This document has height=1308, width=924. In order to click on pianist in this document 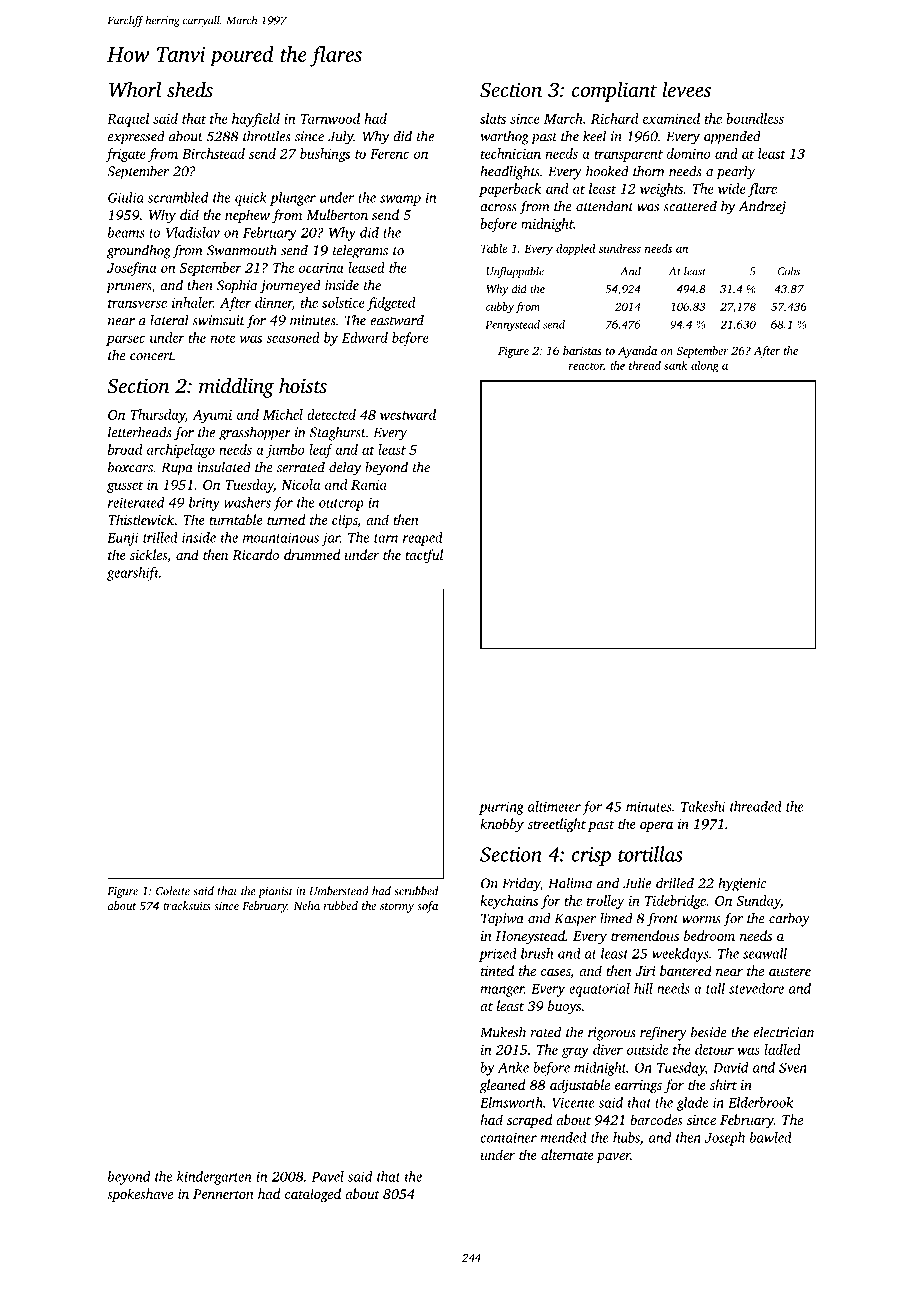, I will do `click(275, 892)`.
